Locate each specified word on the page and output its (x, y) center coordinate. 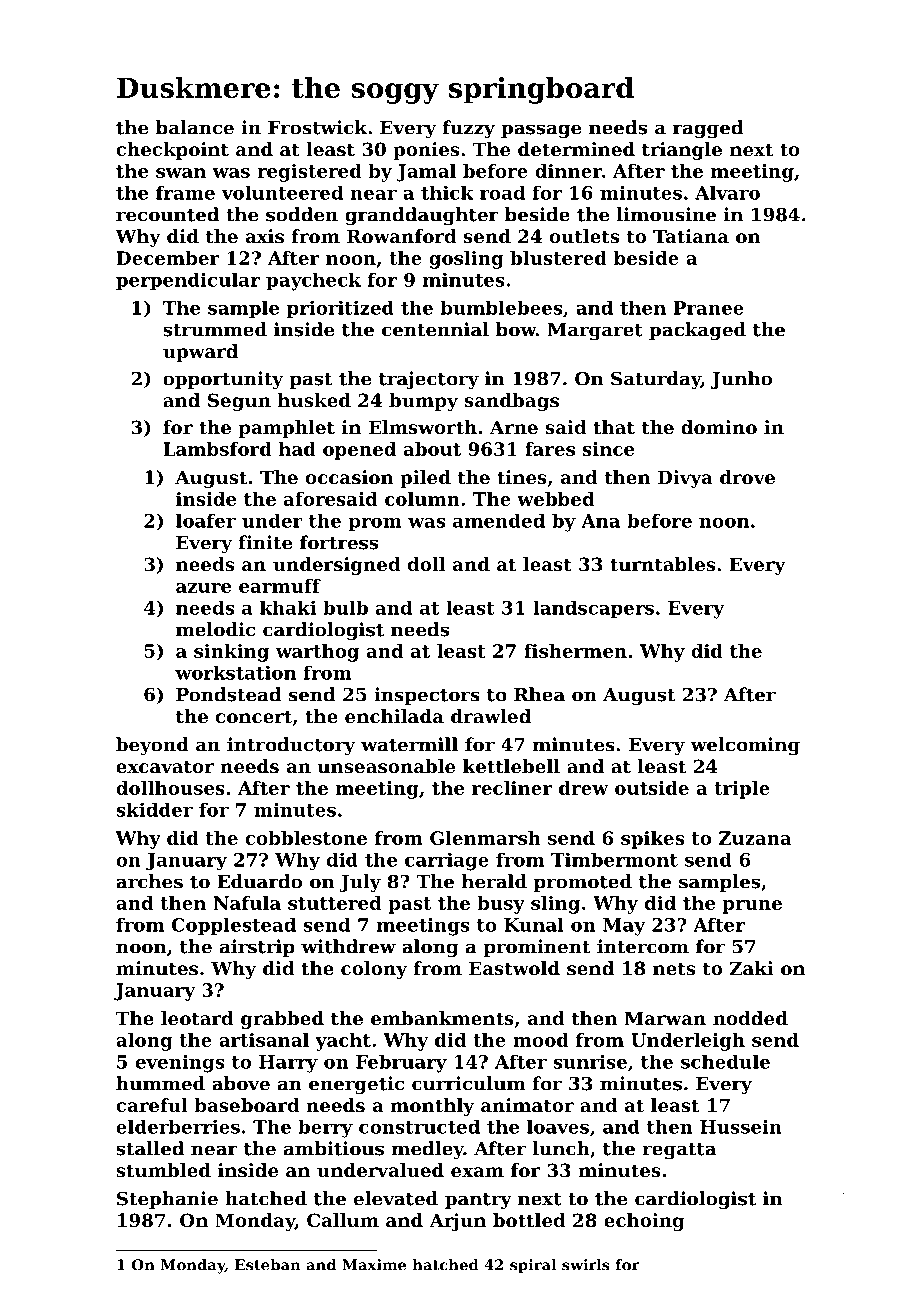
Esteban (268, 1265)
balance (195, 127)
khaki (288, 607)
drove (747, 477)
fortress (339, 542)
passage (541, 131)
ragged (708, 129)
